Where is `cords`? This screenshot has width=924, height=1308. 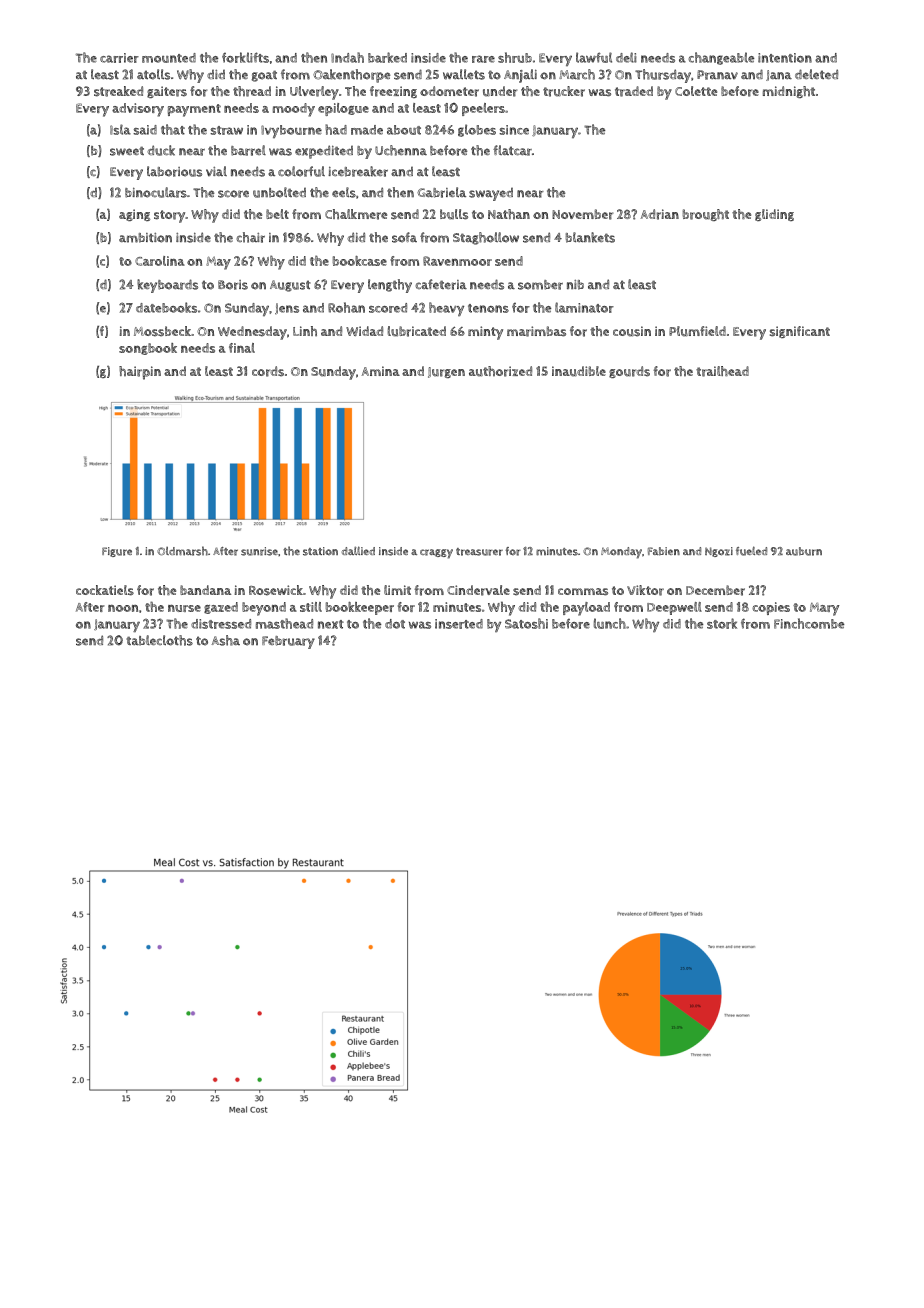 cords is located at coordinates (268, 371).
